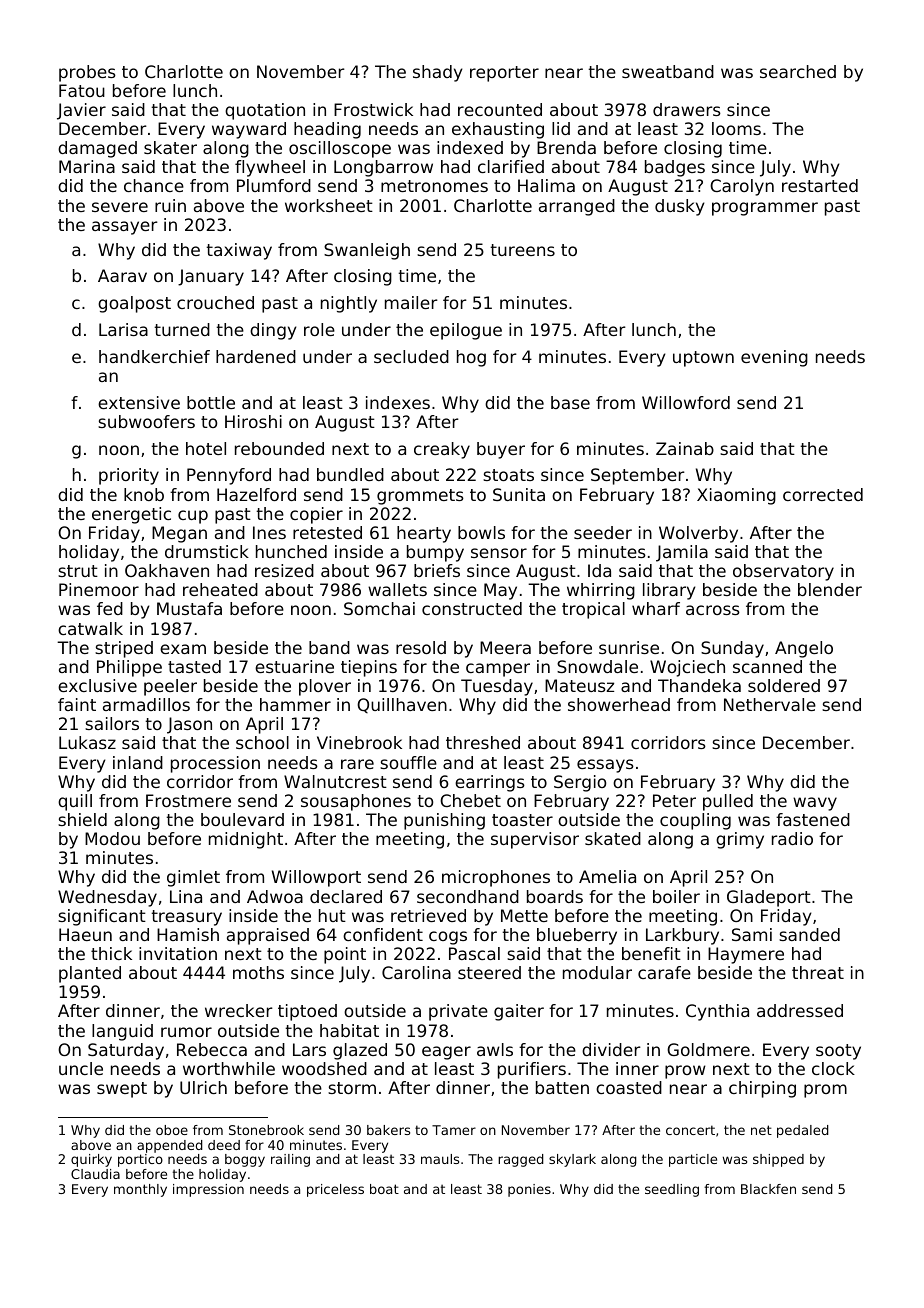  Describe the element at coordinates (742, 187) in the screenshot. I see `Carolyn` at that location.
